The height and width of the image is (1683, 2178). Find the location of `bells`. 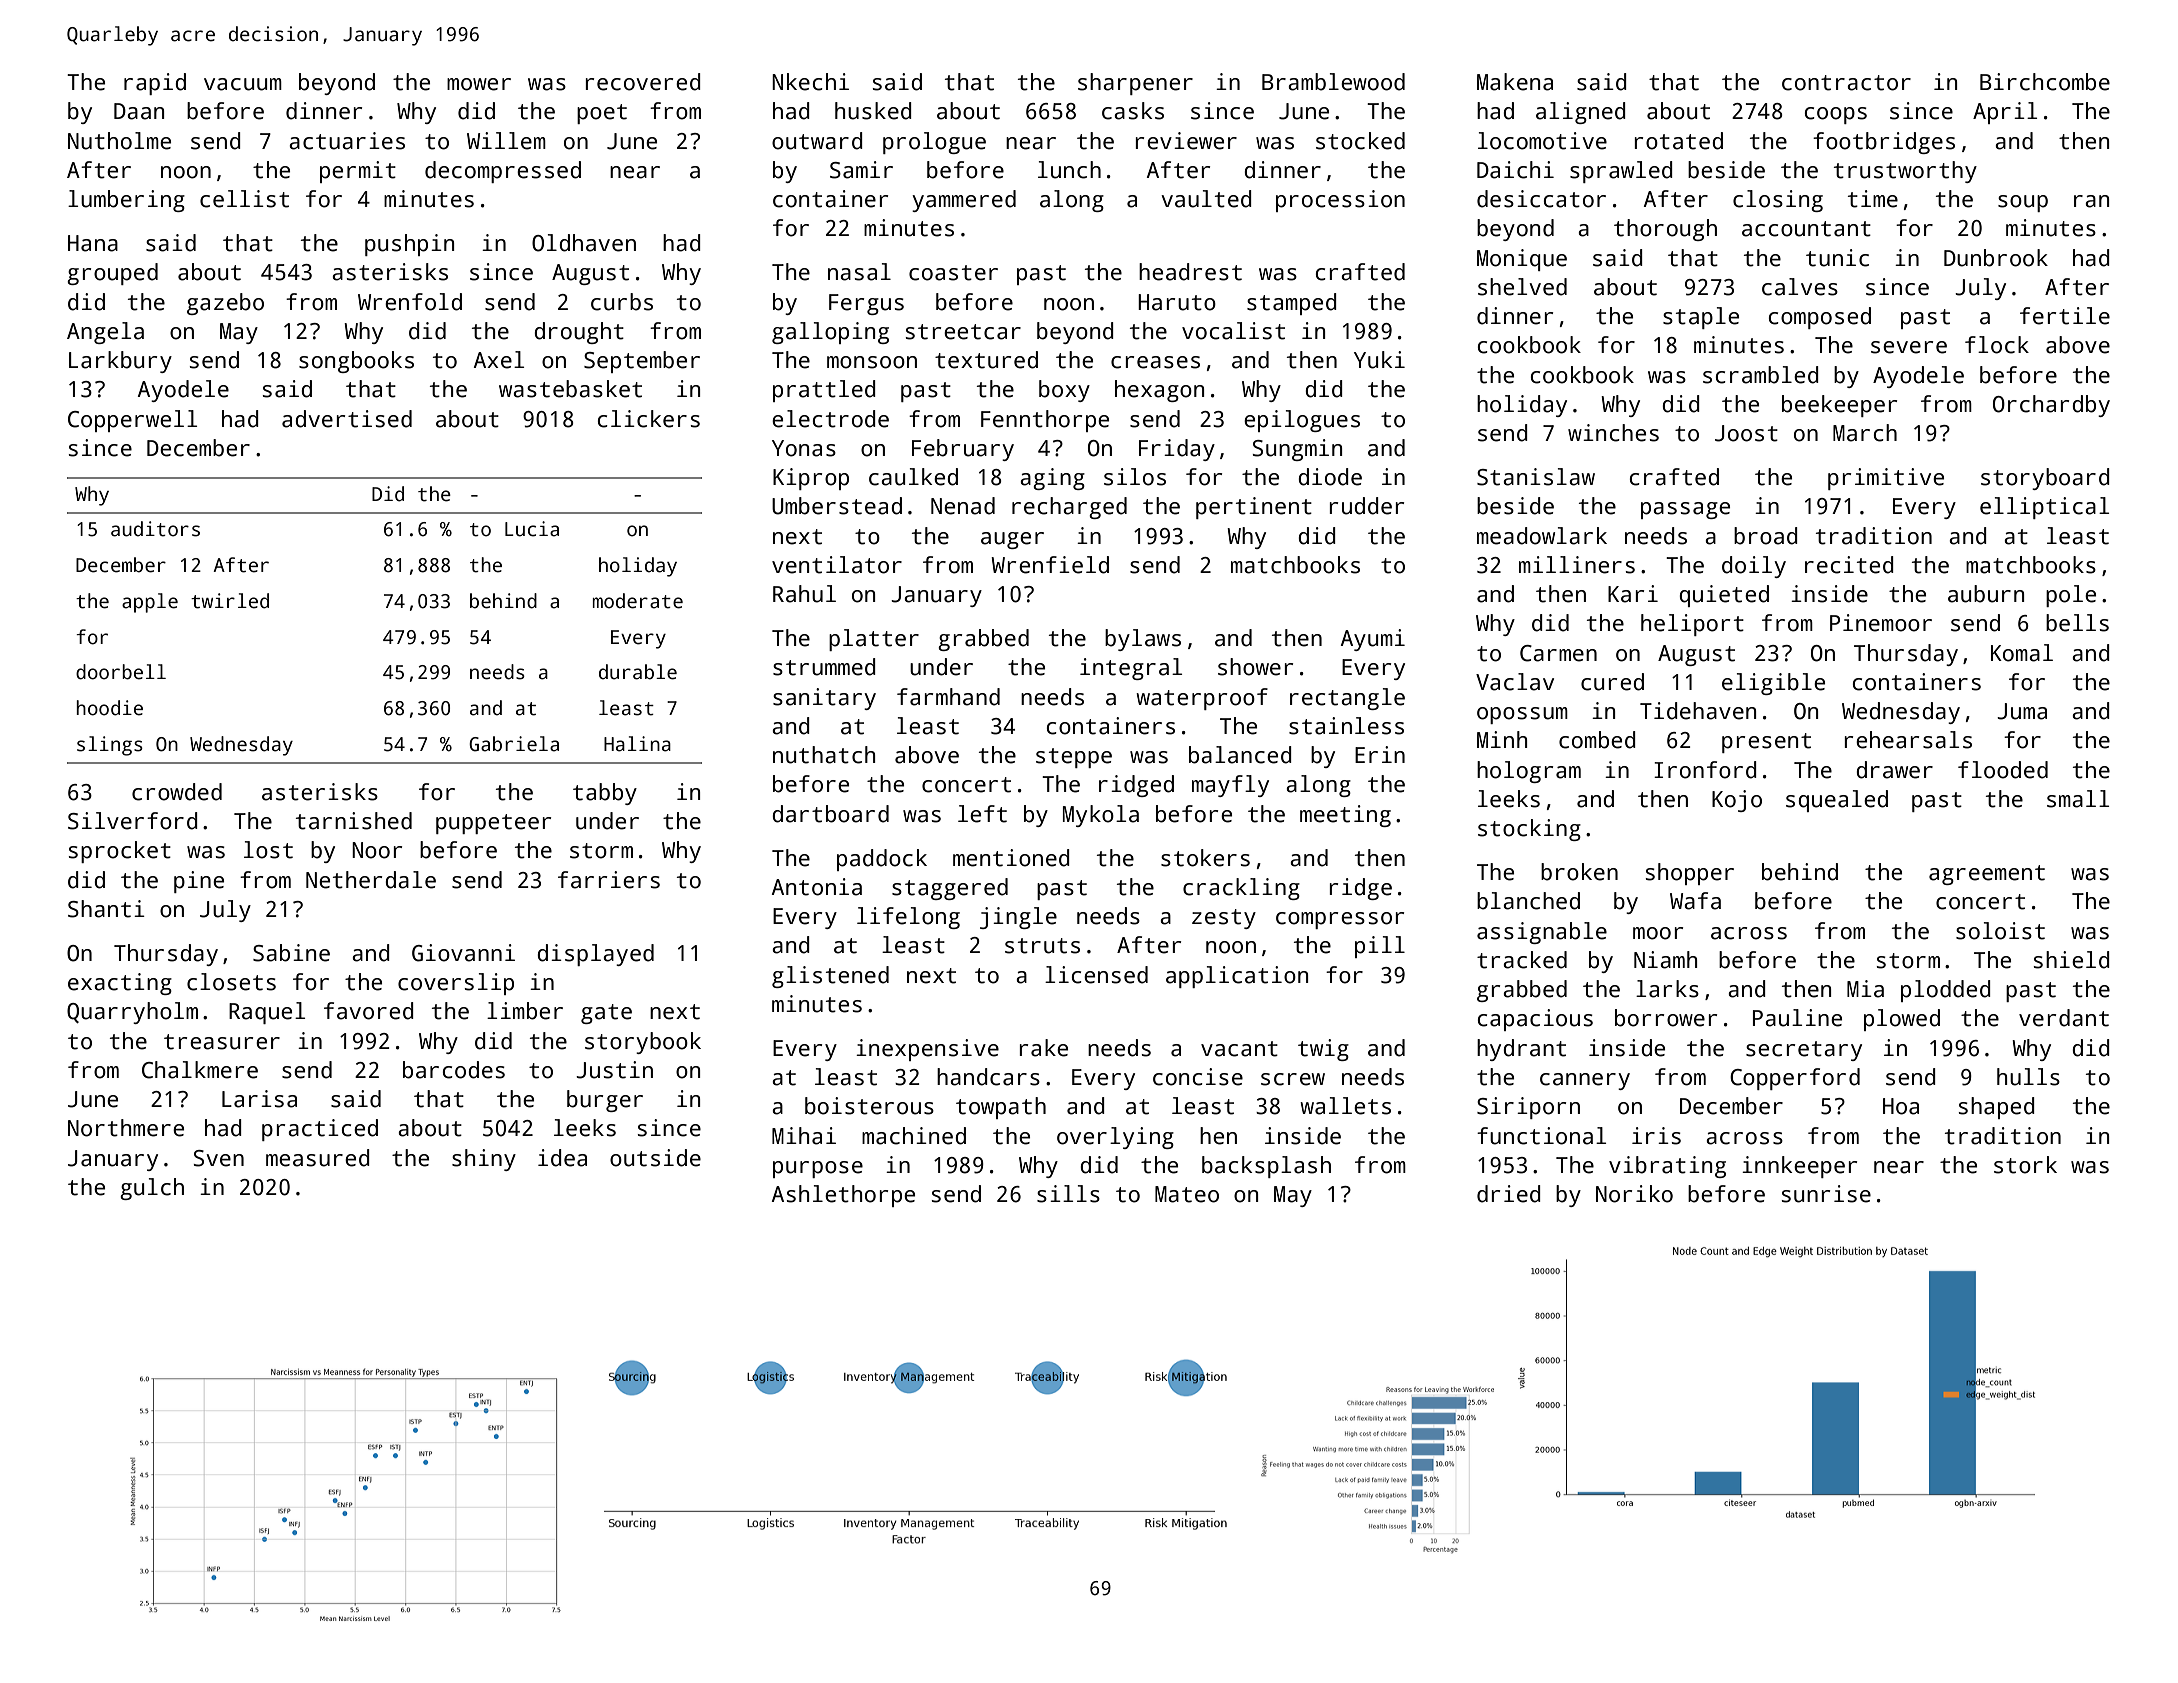

bells is located at coordinates (2077, 623).
